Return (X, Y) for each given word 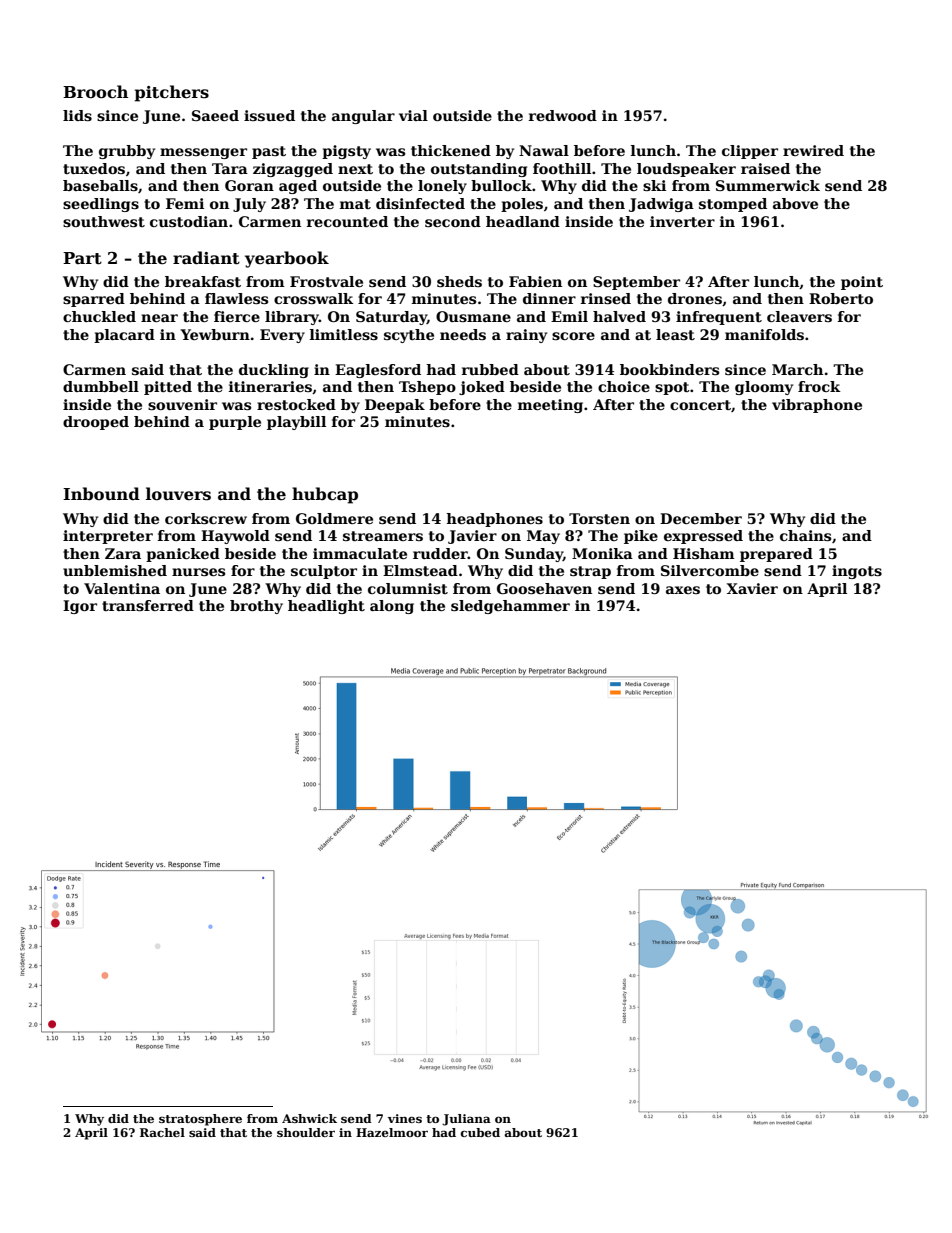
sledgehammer (510, 607)
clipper (750, 152)
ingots (857, 572)
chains (805, 535)
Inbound (101, 493)
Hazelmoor (392, 1132)
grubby (127, 152)
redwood (563, 115)
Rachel (162, 1132)
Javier (472, 537)
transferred (148, 605)
